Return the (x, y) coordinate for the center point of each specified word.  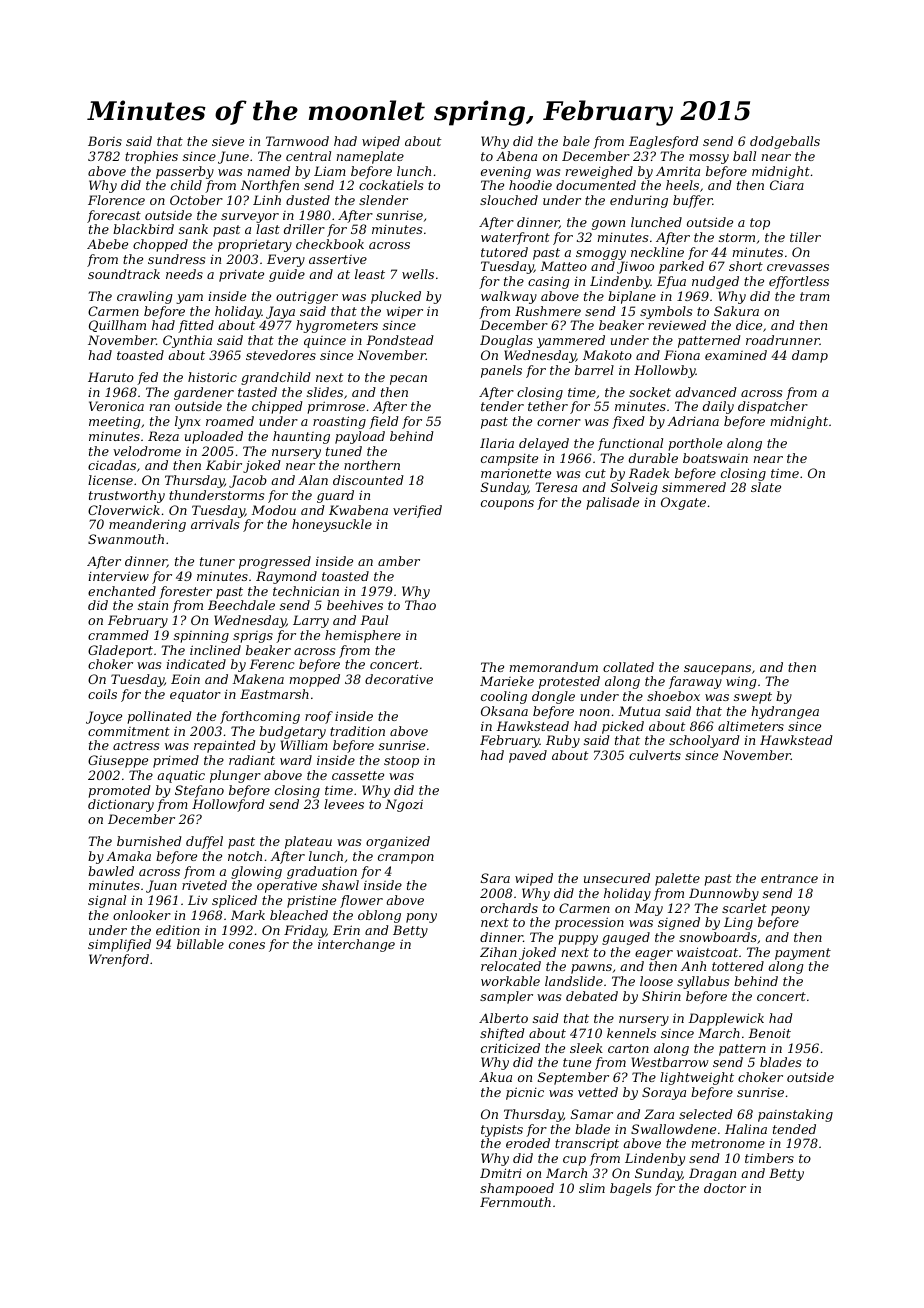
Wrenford (119, 960)
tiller (805, 237)
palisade (612, 503)
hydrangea (785, 712)
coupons (507, 505)
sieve (228, 141)
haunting (301, 437)
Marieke (507, 681)
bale (576, 141)
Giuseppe (118, 761)
